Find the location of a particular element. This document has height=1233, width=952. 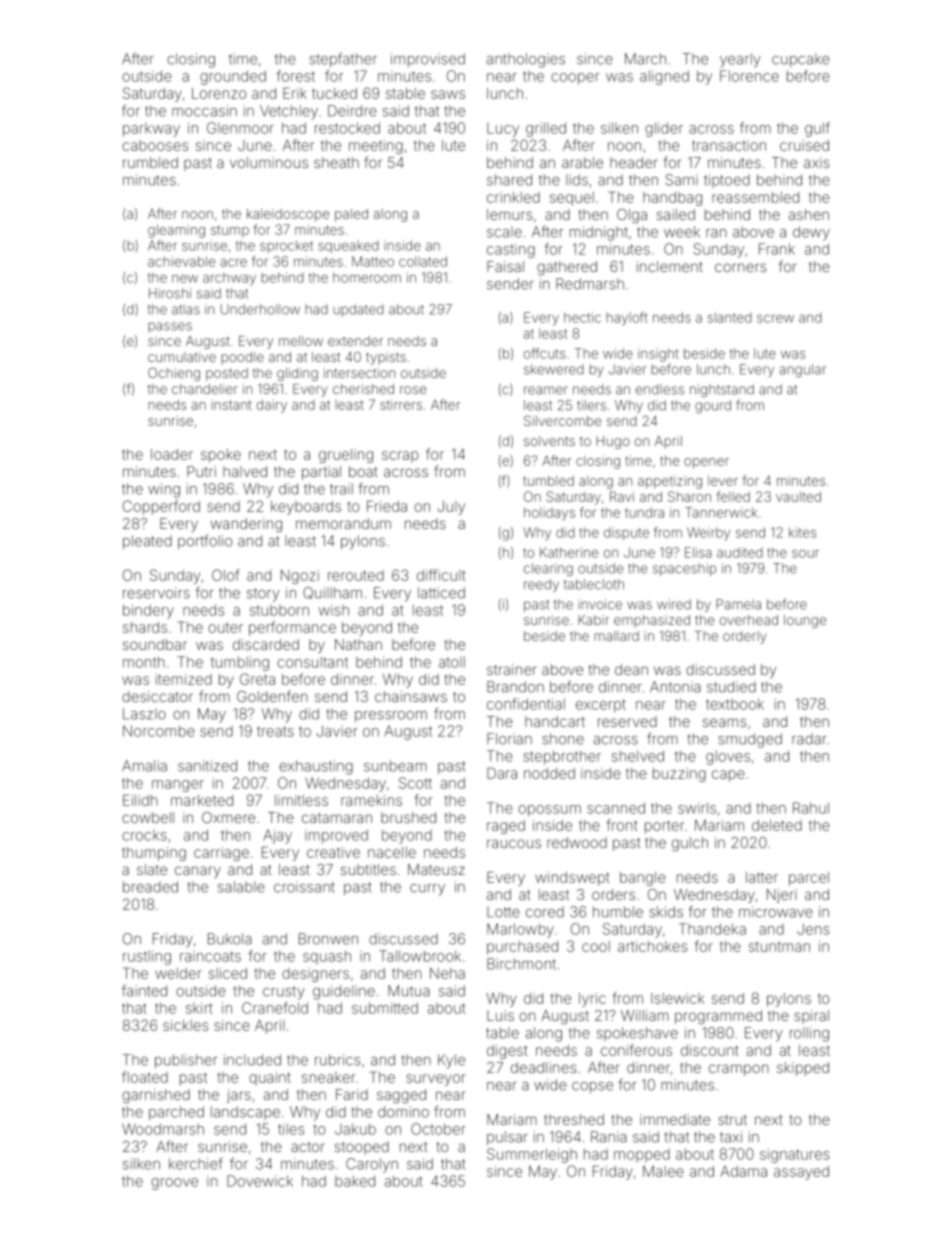

Eilidh is located at coordinates (140, 800).
